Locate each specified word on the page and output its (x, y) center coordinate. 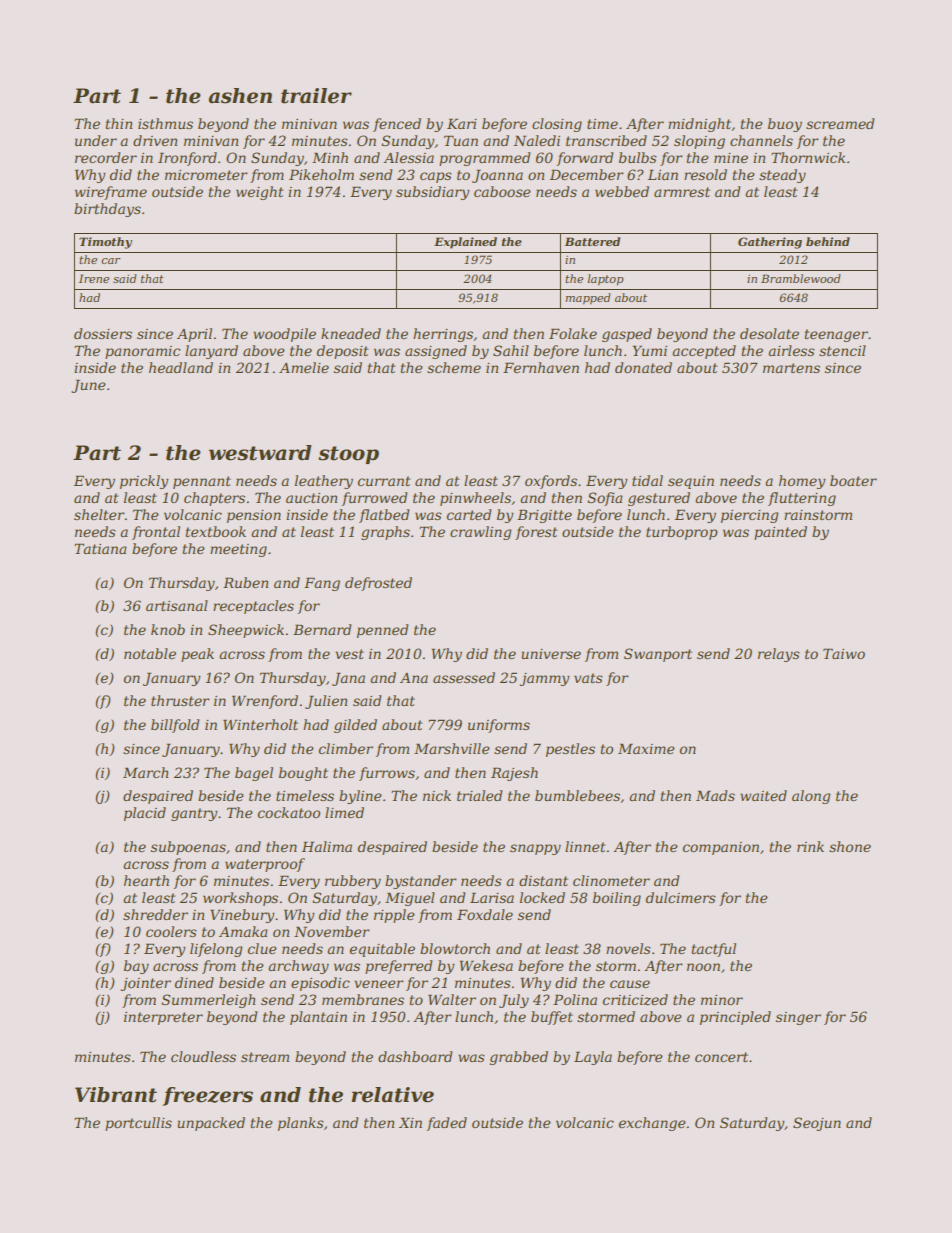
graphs (385, 533)
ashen (240, 96)
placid (145, 814)
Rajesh (514, 774)
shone (850, 846)
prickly (144, 482)
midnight (700, 125)
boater (853, 480)
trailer (316, 96)
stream (265, 1057)
